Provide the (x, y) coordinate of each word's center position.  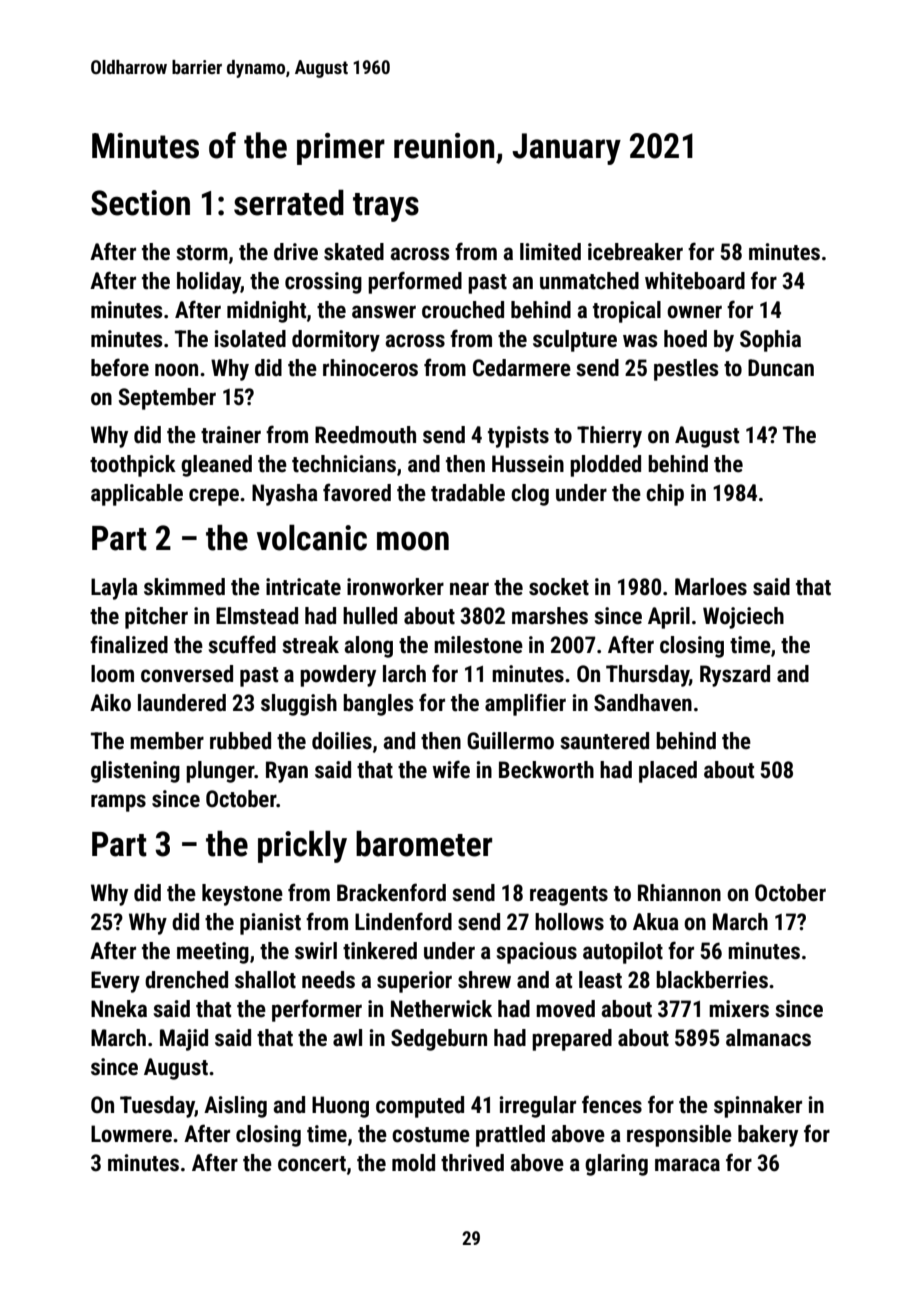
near (469, 589)
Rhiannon (679, 893)
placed (668, 772)
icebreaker (635, 252)
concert (312, 1164)
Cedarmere (522, 368)
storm (202, 253)
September (167, 399)
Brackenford (391, 892)
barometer (424, 843)
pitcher (156, 618)
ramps (118, 803)
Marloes (711, 587)
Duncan (781, 368)
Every (115, 982)
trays (386, 207)
